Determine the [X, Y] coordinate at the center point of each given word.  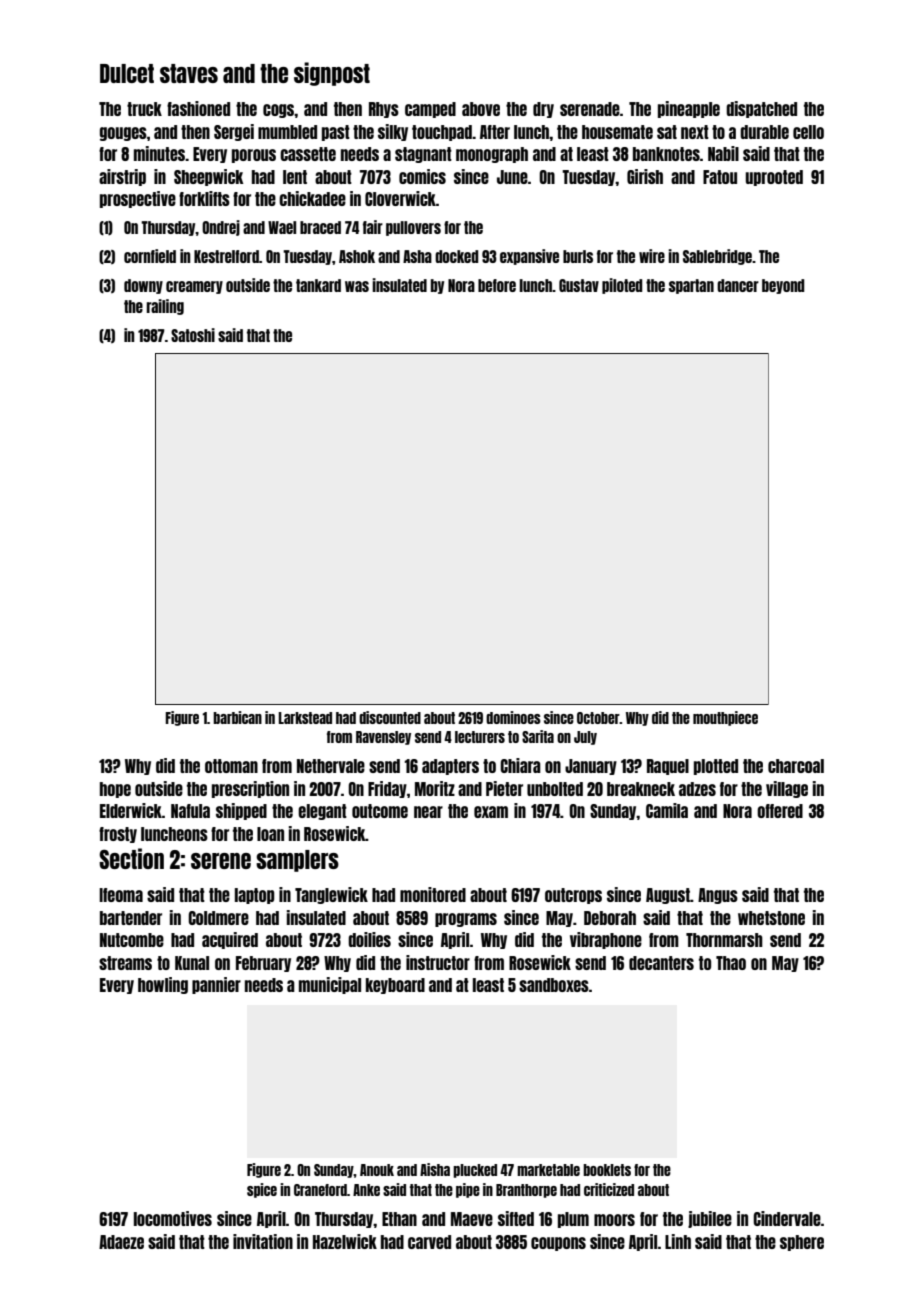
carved [429, 1242]
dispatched [761, 109]
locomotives [173, 1218]
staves [189, 73]
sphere [802, 1243]
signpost [332, 74]
